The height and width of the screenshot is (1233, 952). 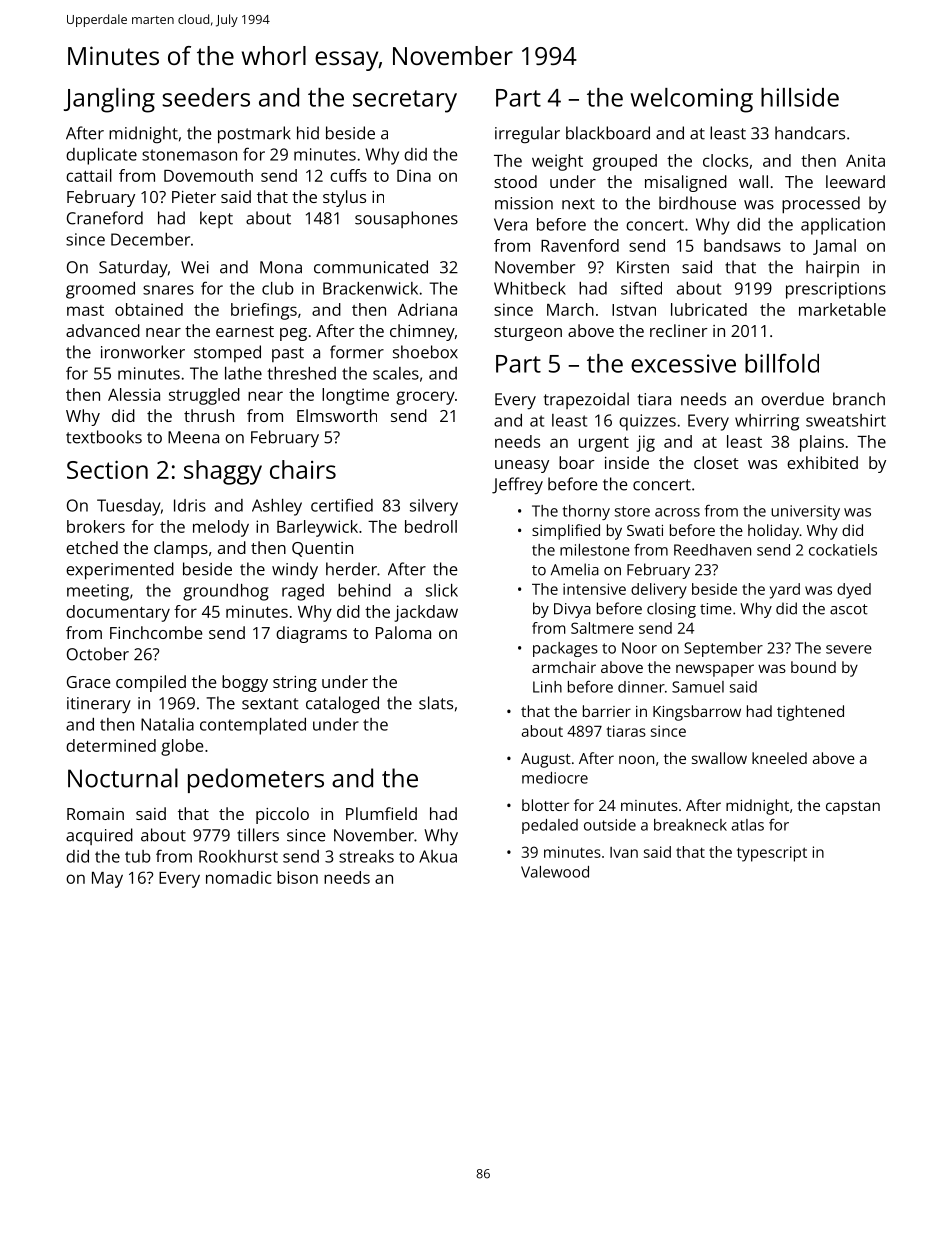 What do you see at coordinates (151, 683) in the screenshot?
I see `compiled` at bounding box center [151, 683].
